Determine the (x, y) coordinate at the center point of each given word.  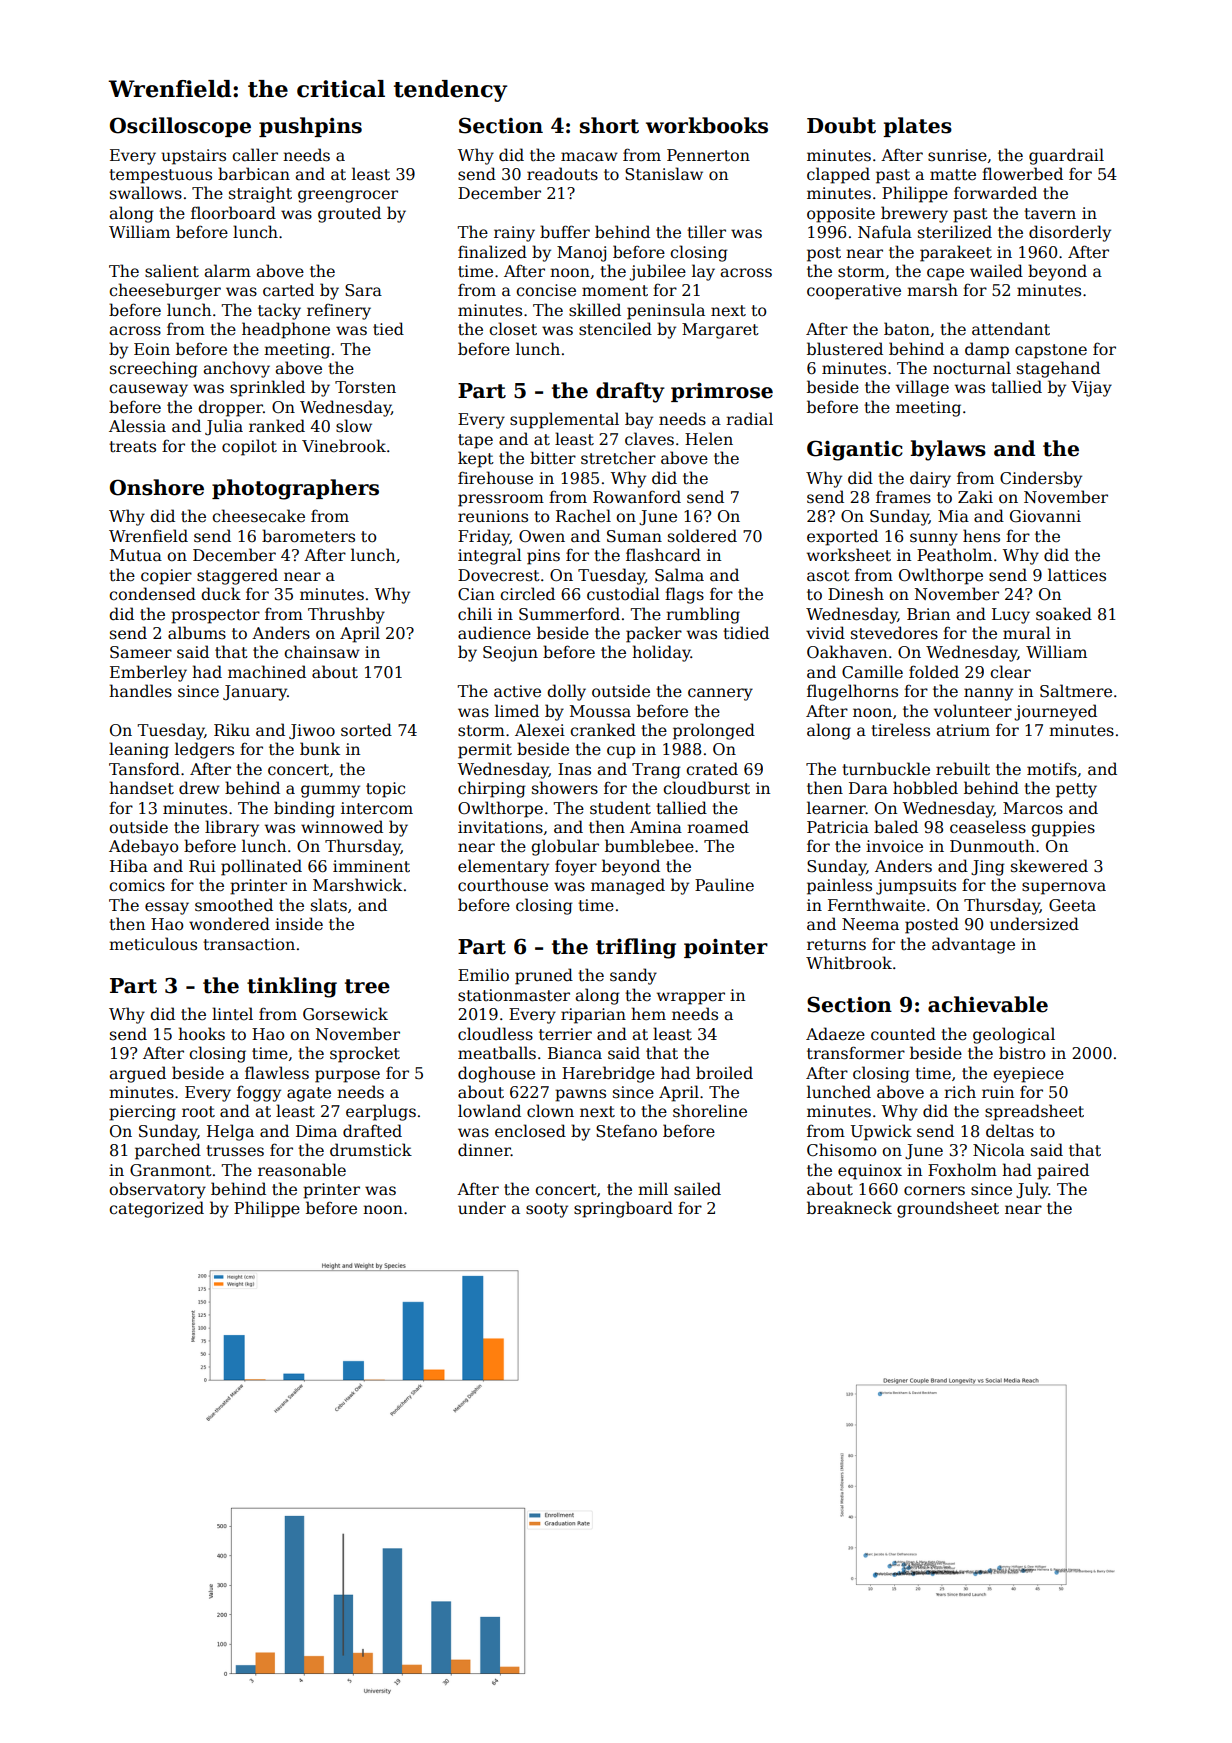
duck (221, 594)
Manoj (581, 254)
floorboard (233, 213)
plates (917, 127)
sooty (547, 1210)
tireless (900, 730)
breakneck (849, 1207)
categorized (156, 1209)
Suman (634, 536)
